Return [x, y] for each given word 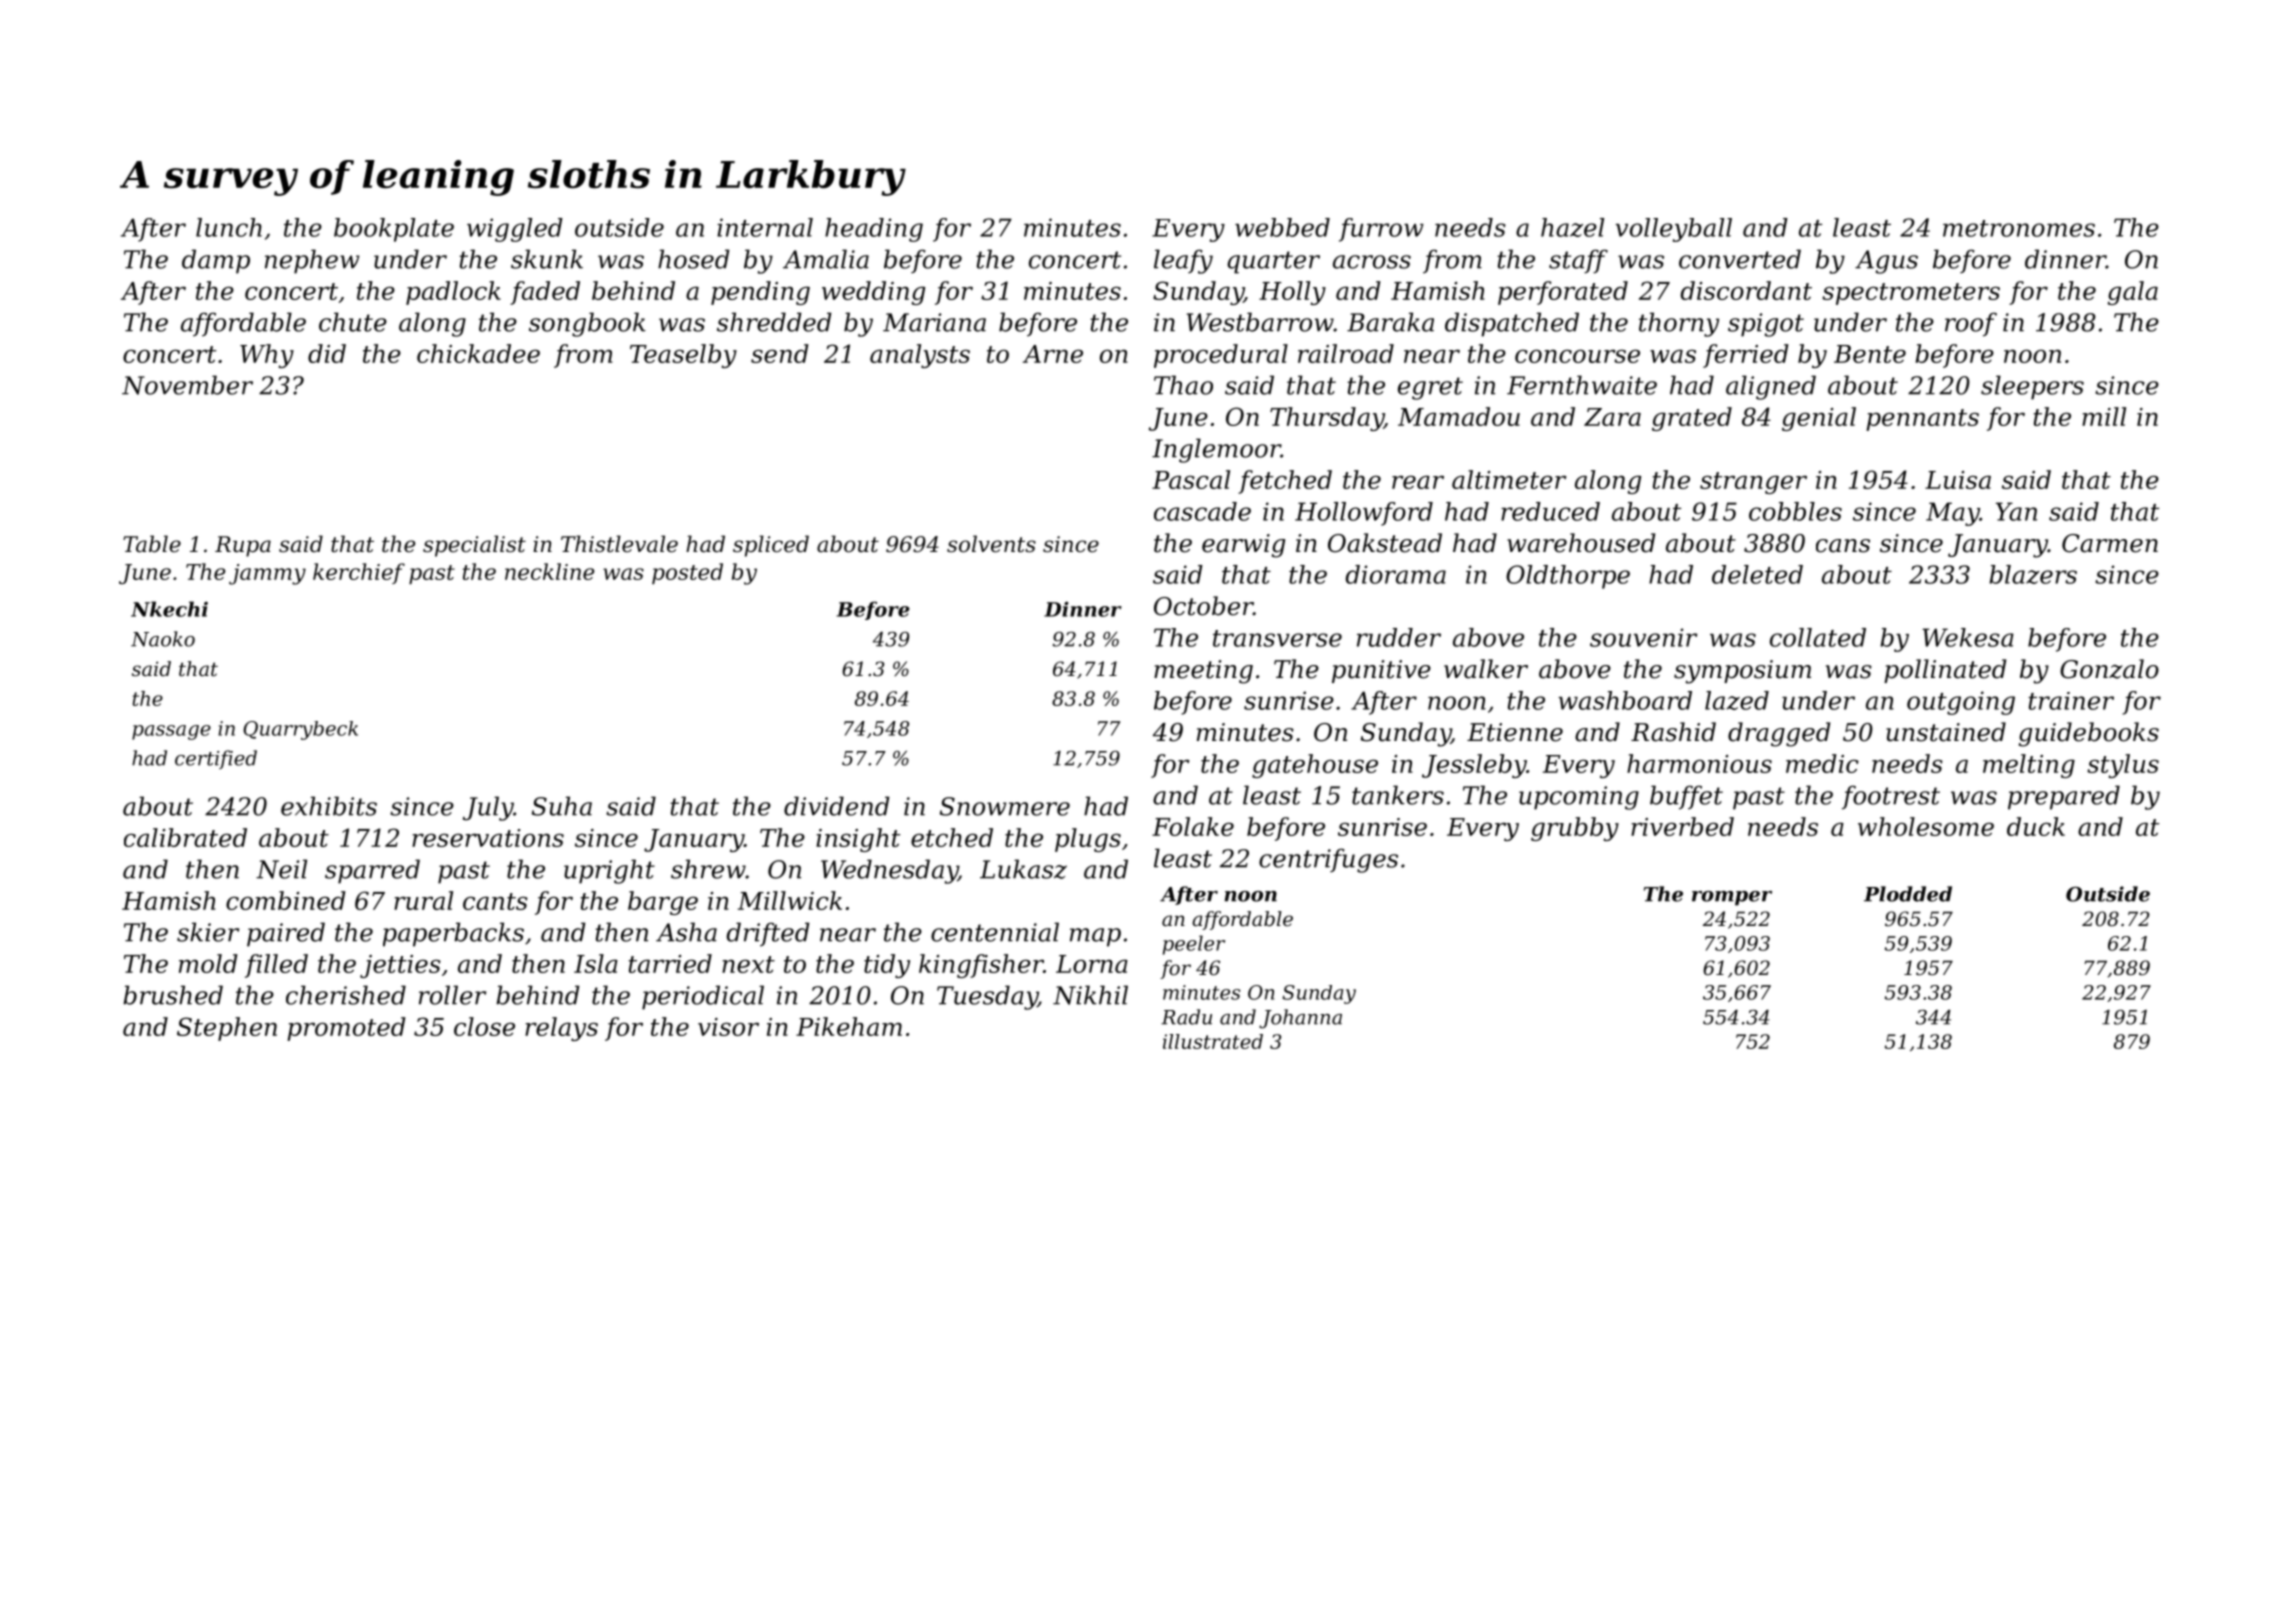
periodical [703, 997]
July [488, 808]
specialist [474, 546]
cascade [1202, 511]
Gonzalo [2109, 669]
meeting [1203, 672]
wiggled [515, 230]
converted [1740, 259]
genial [1819, 419]
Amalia [826, 259]
